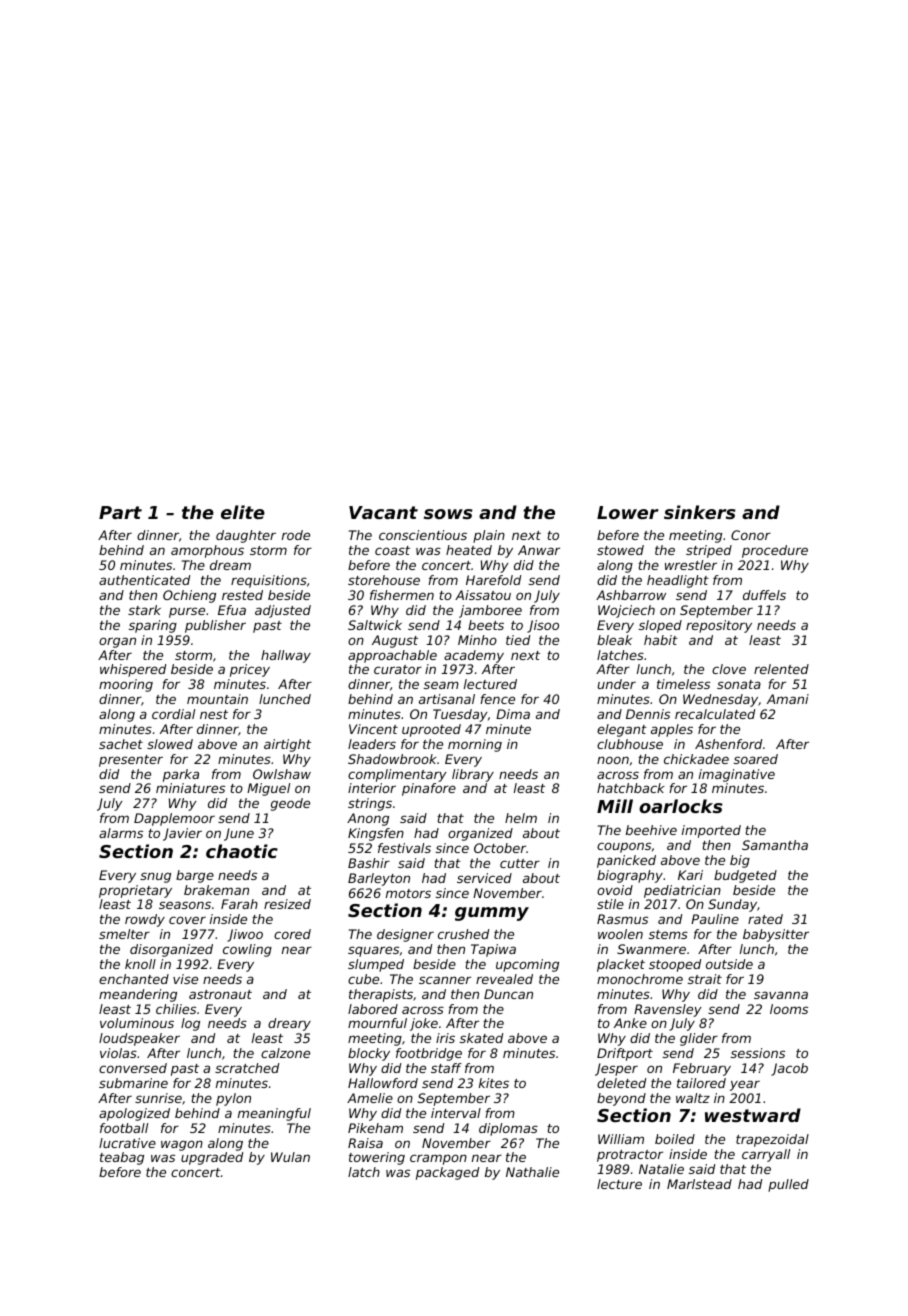 The width and height of the screenshot is (908, 1316). Describe the element at coordinates (702, 1069) in the screenshot. I see `February` at that location.
